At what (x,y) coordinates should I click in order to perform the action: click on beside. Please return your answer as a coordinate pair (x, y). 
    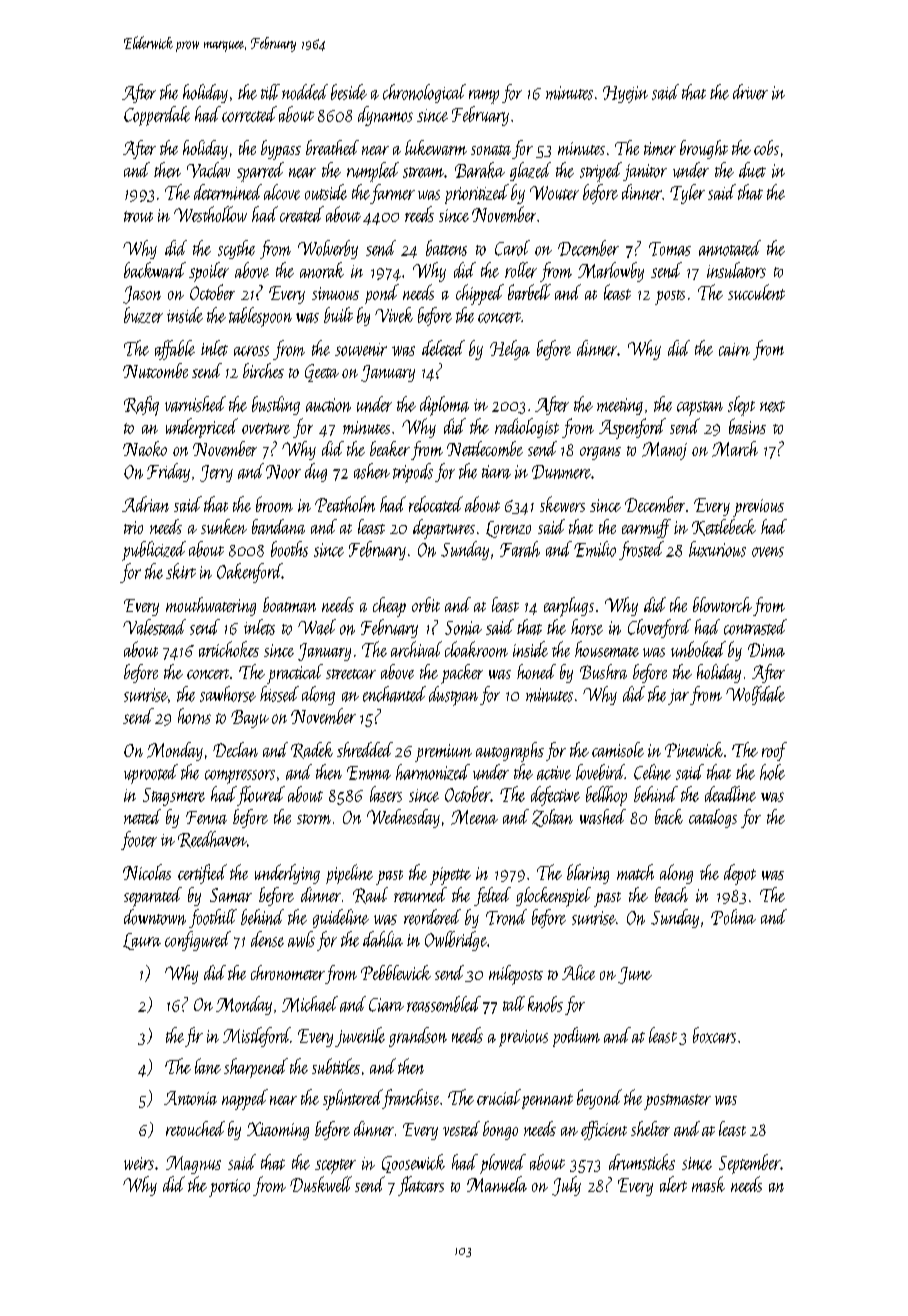
    Looking at the image, I should click on (349, 92).
